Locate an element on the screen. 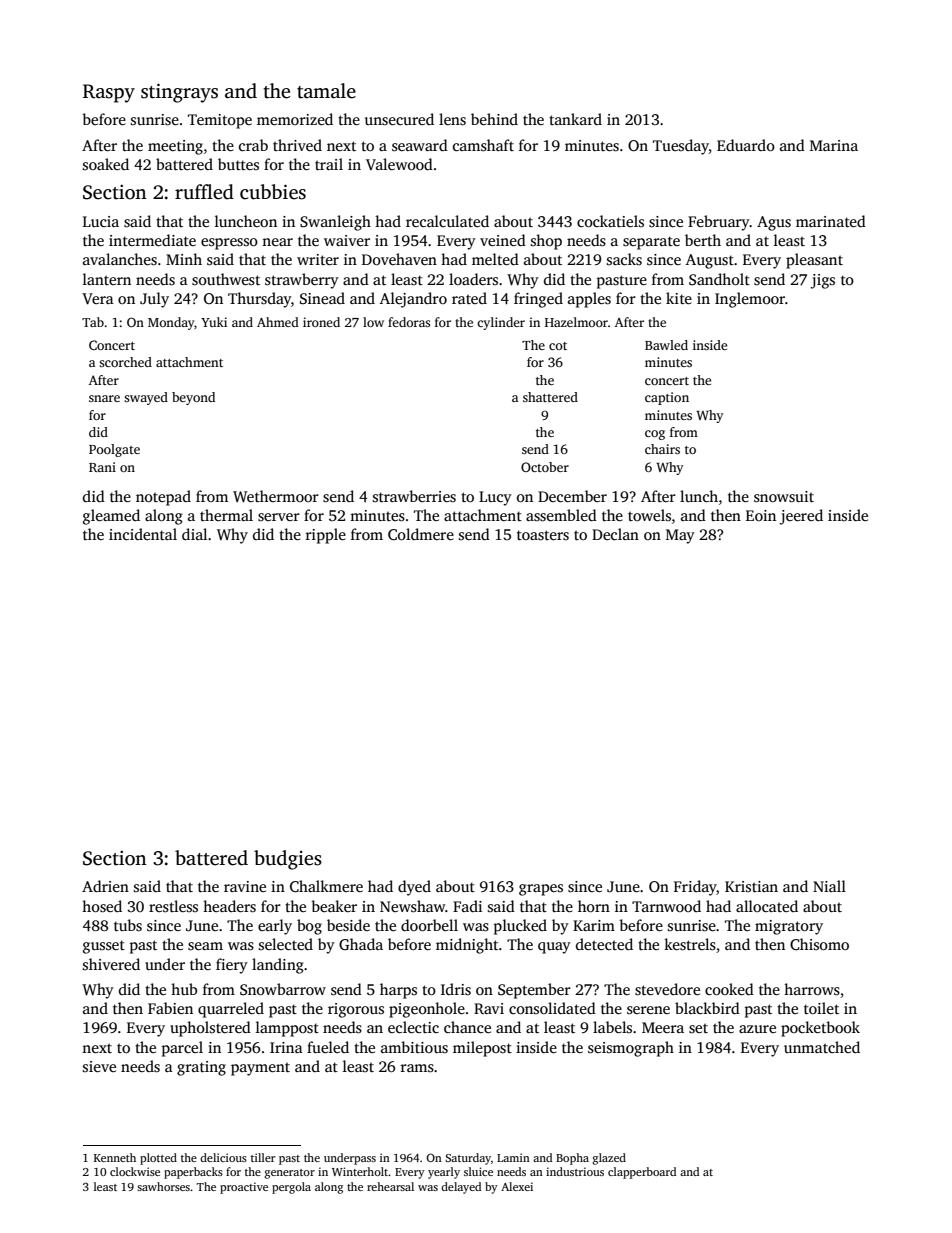 The height and width of the screenshot is (1233, 952). tiller is located at coordinates (263, 1157).
